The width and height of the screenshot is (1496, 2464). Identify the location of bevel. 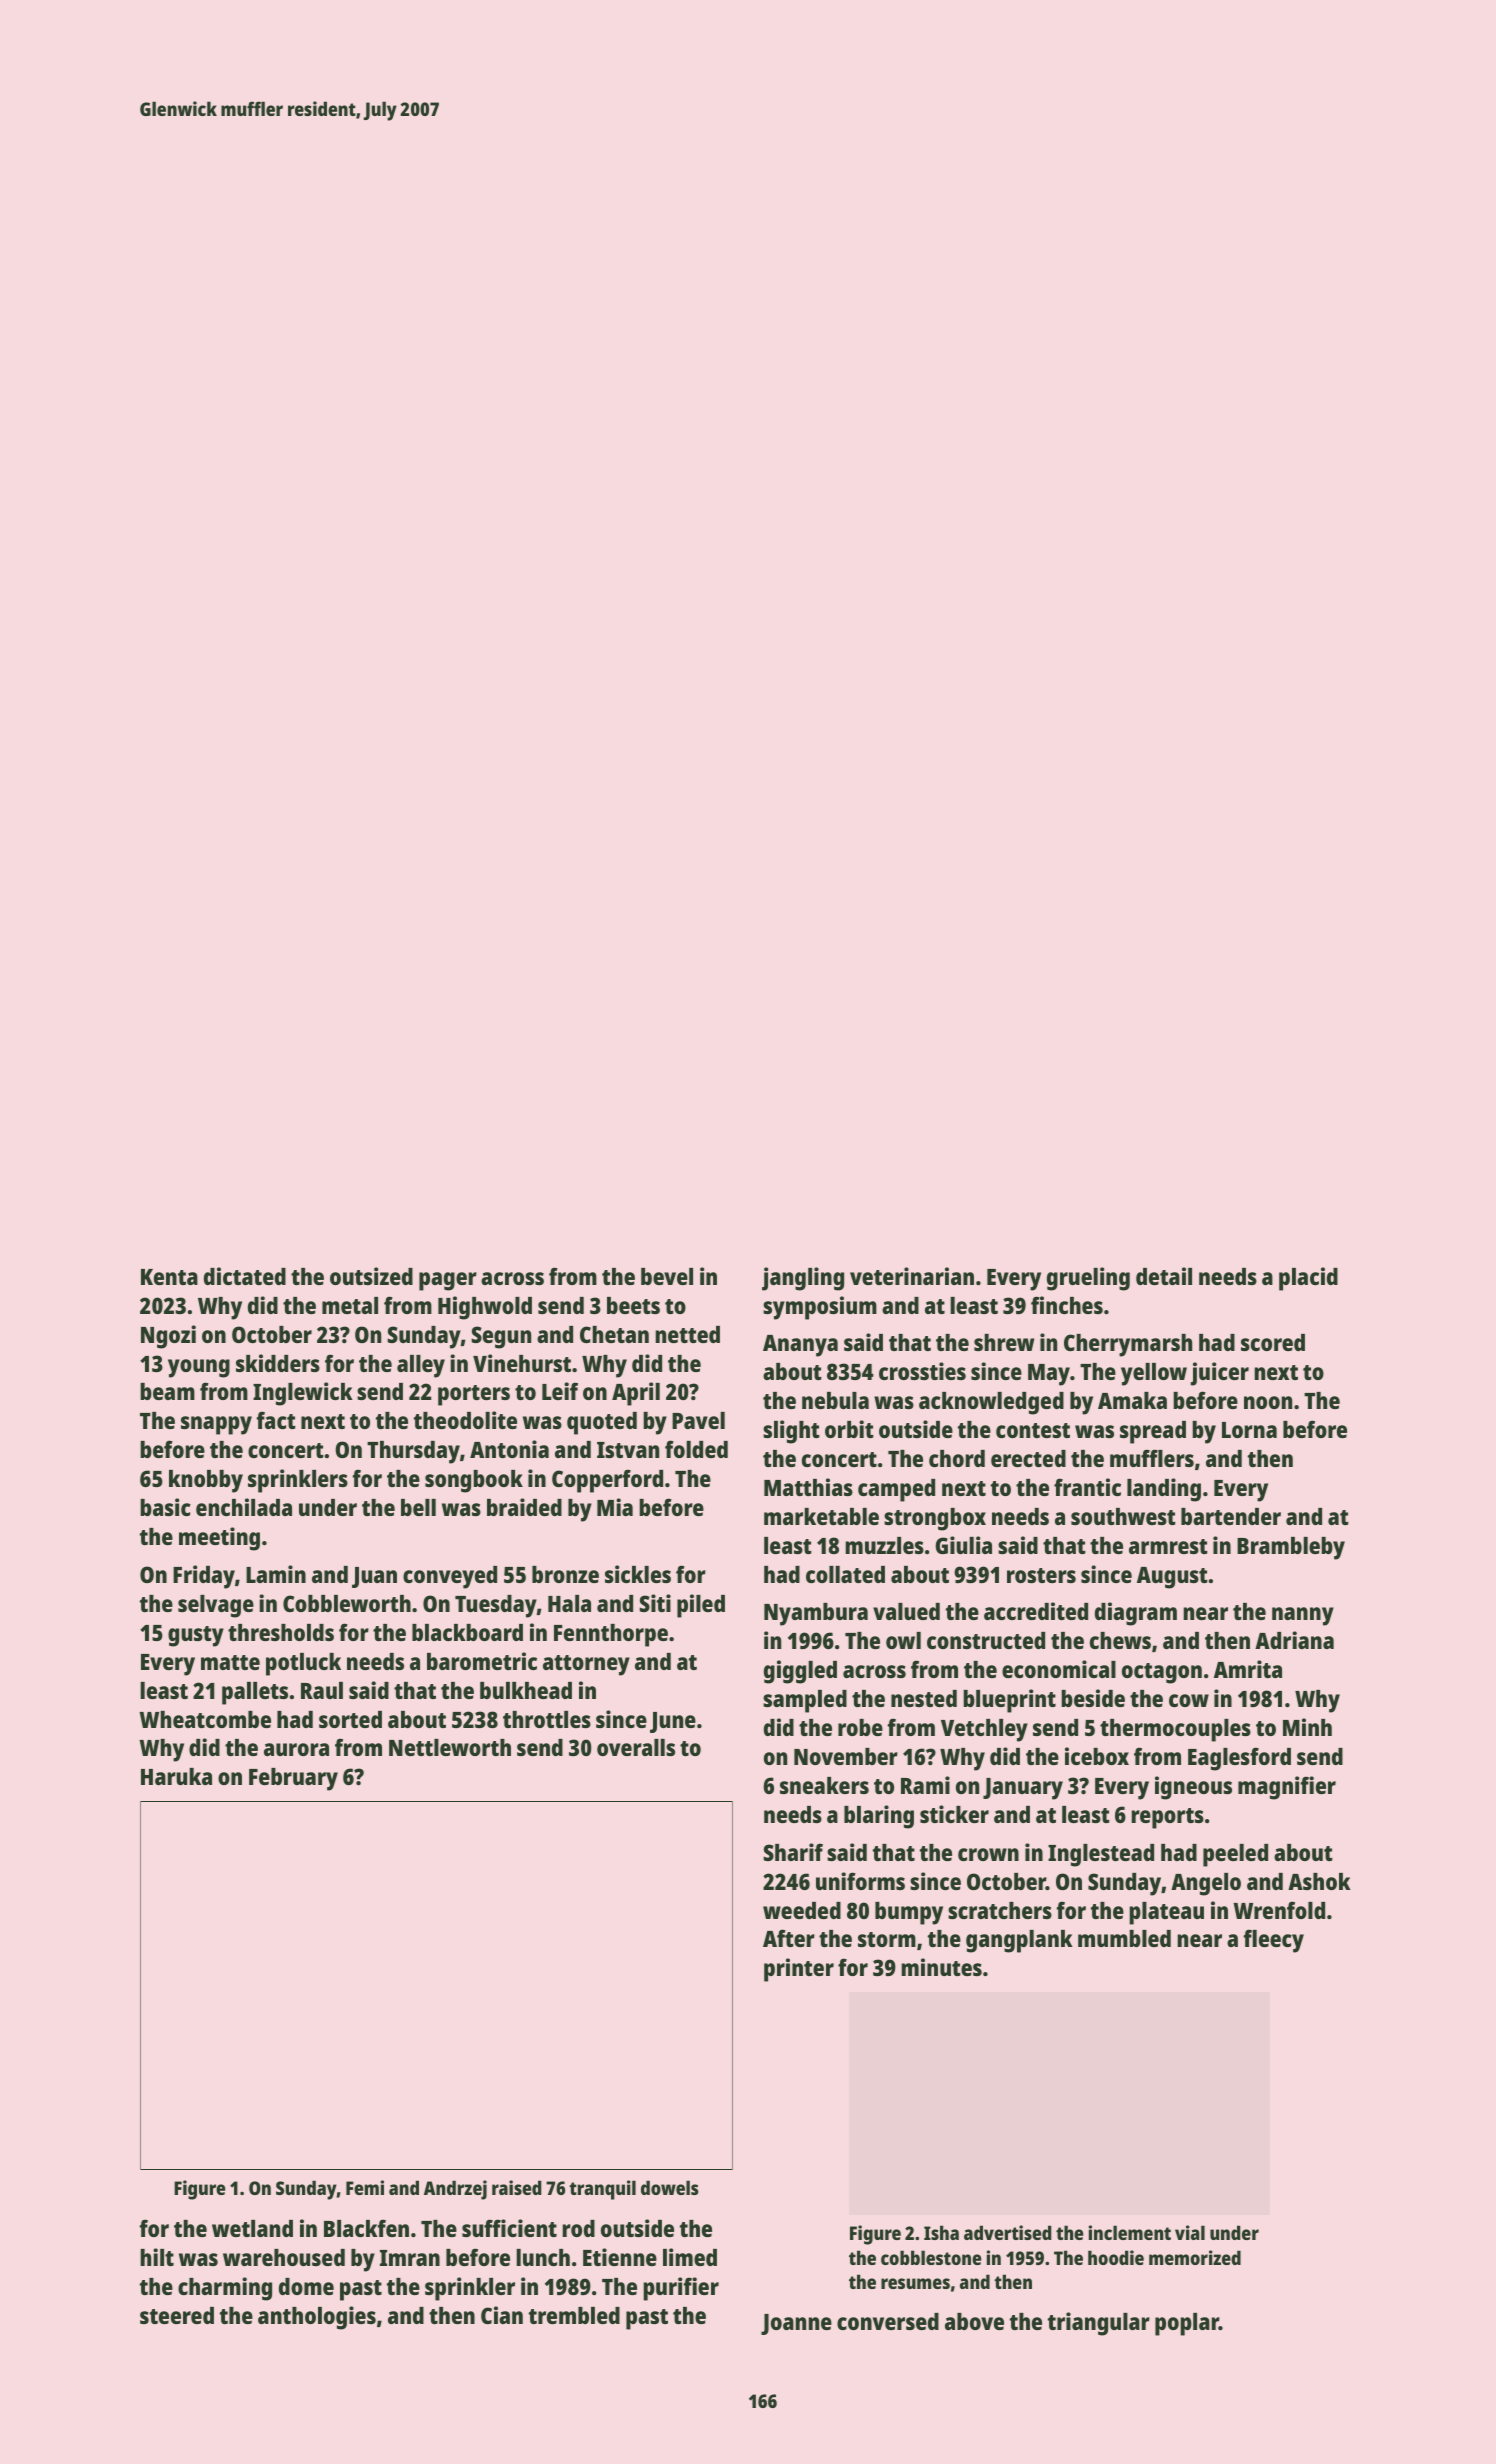
(667, 1276).
